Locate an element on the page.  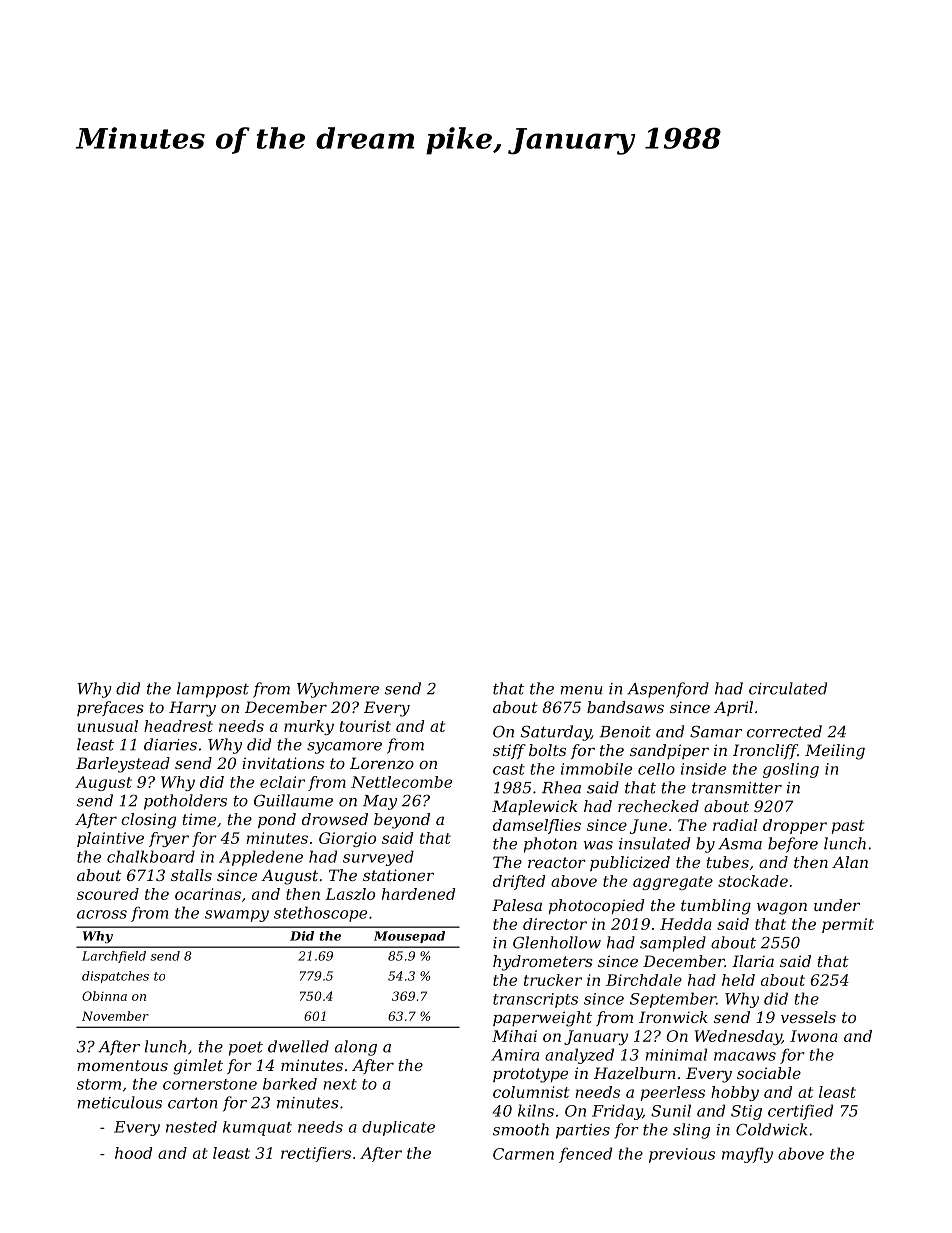
Carmen is located at coordinates (523, 1154).
